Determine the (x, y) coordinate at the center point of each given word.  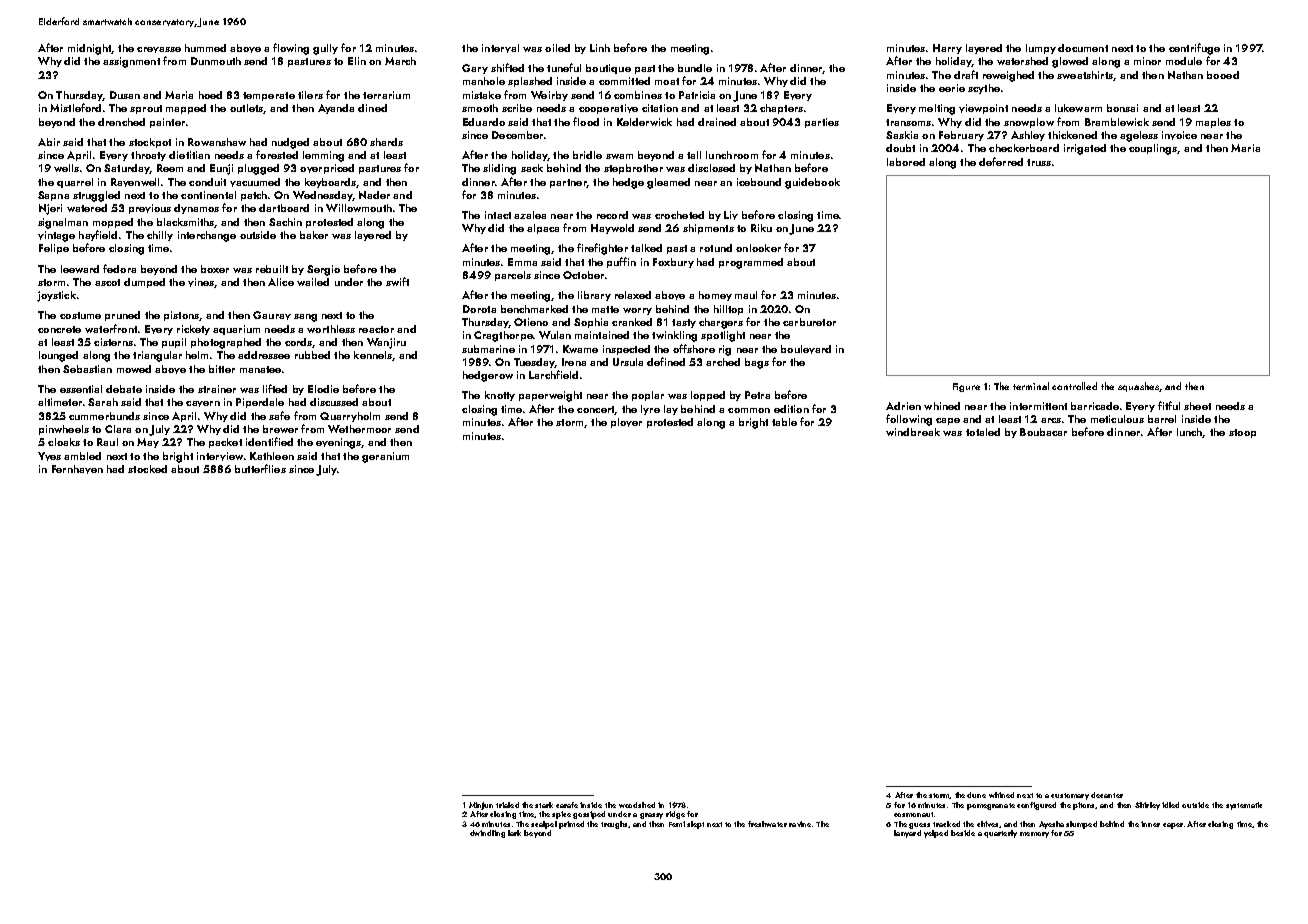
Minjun (481, 806)
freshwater (767, 824)
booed (1223, 75)
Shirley (1147, 806)
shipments (708, 229)
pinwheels (64, 430)
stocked (147, 469)
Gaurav (272, 315)
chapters (781, 109)
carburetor (809, 322)
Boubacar (1043, 432)
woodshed (637, 805)
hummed (205, 48)
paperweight (550, 396)
